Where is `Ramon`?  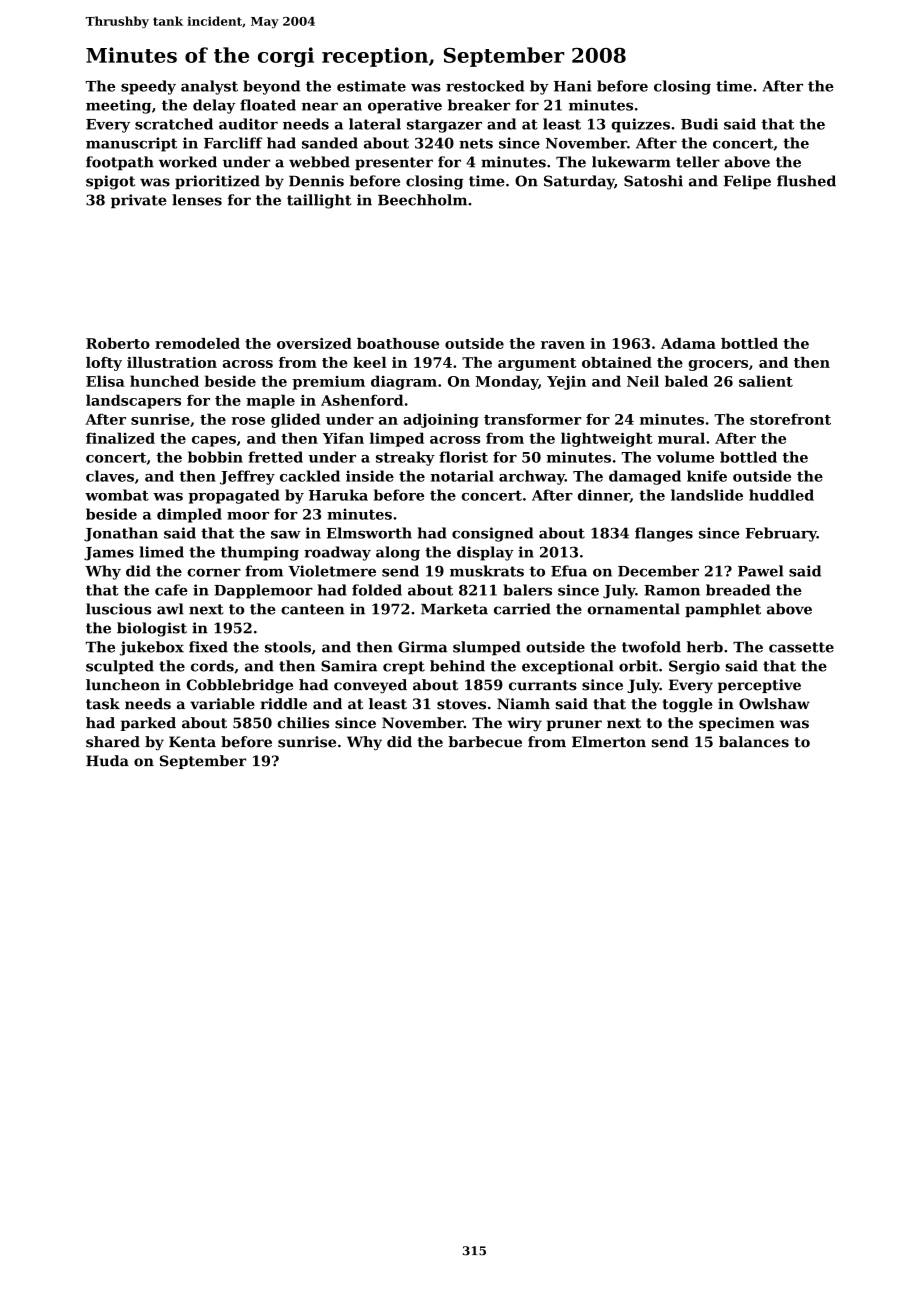
Ramon is located at coordinates (672, 590).
